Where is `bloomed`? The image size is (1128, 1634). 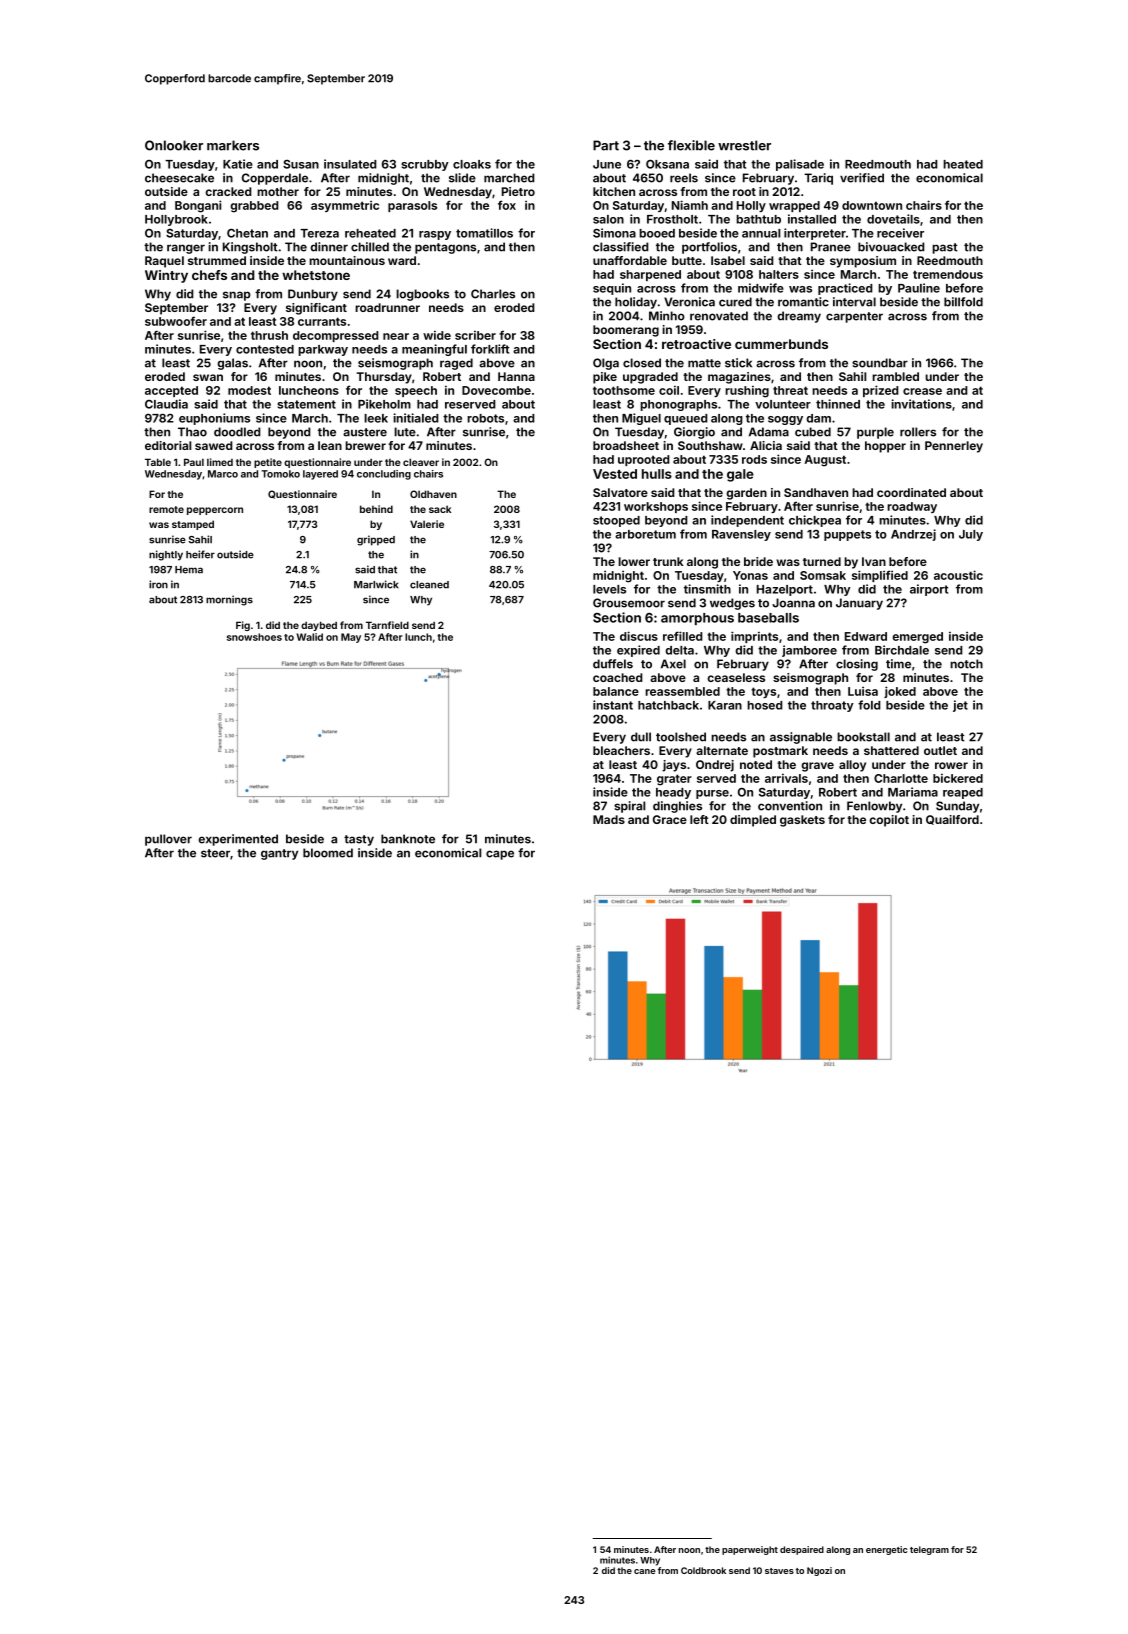
bloomed is located at coordinates (328, 853).
